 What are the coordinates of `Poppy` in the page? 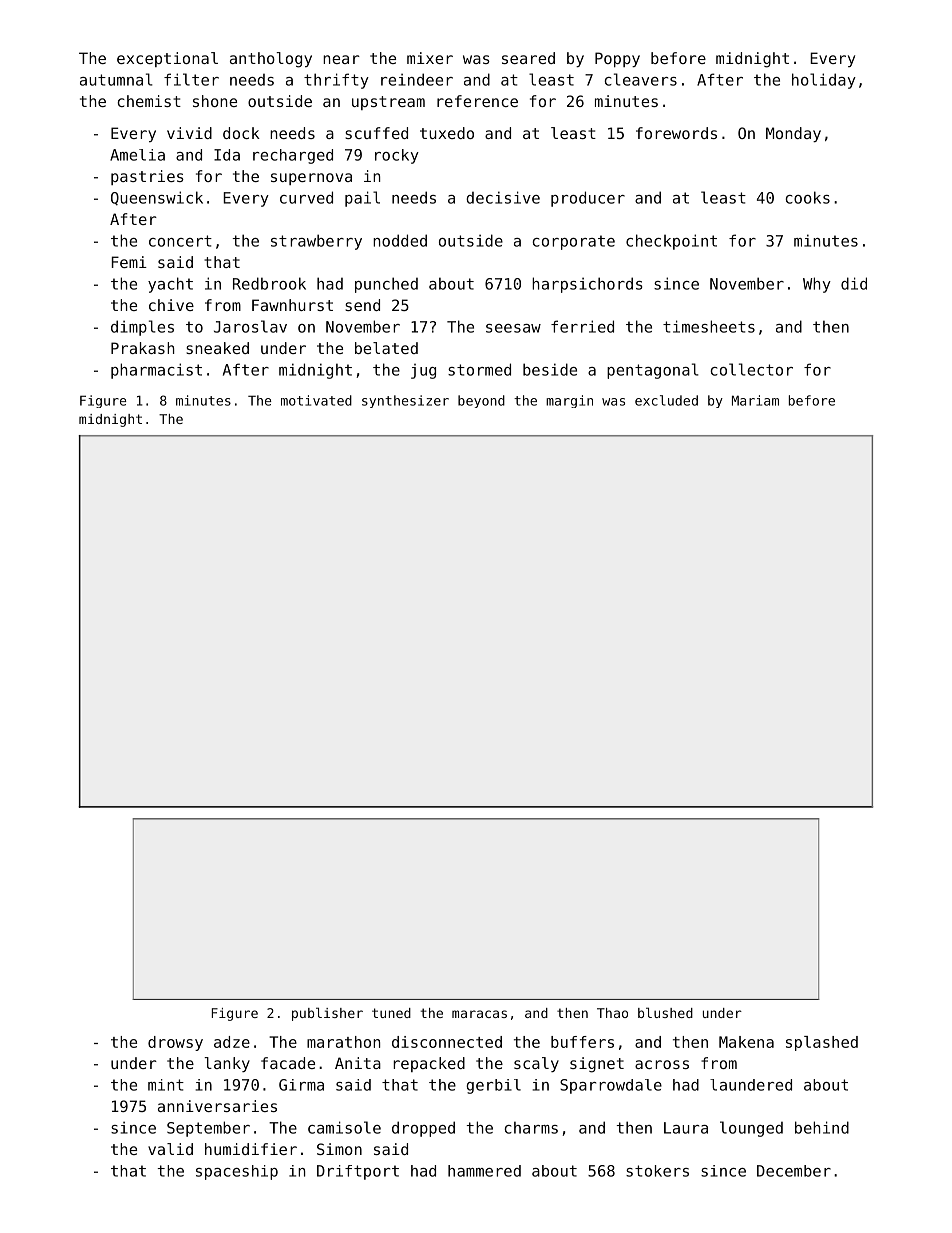 It's located at (617, 59).
